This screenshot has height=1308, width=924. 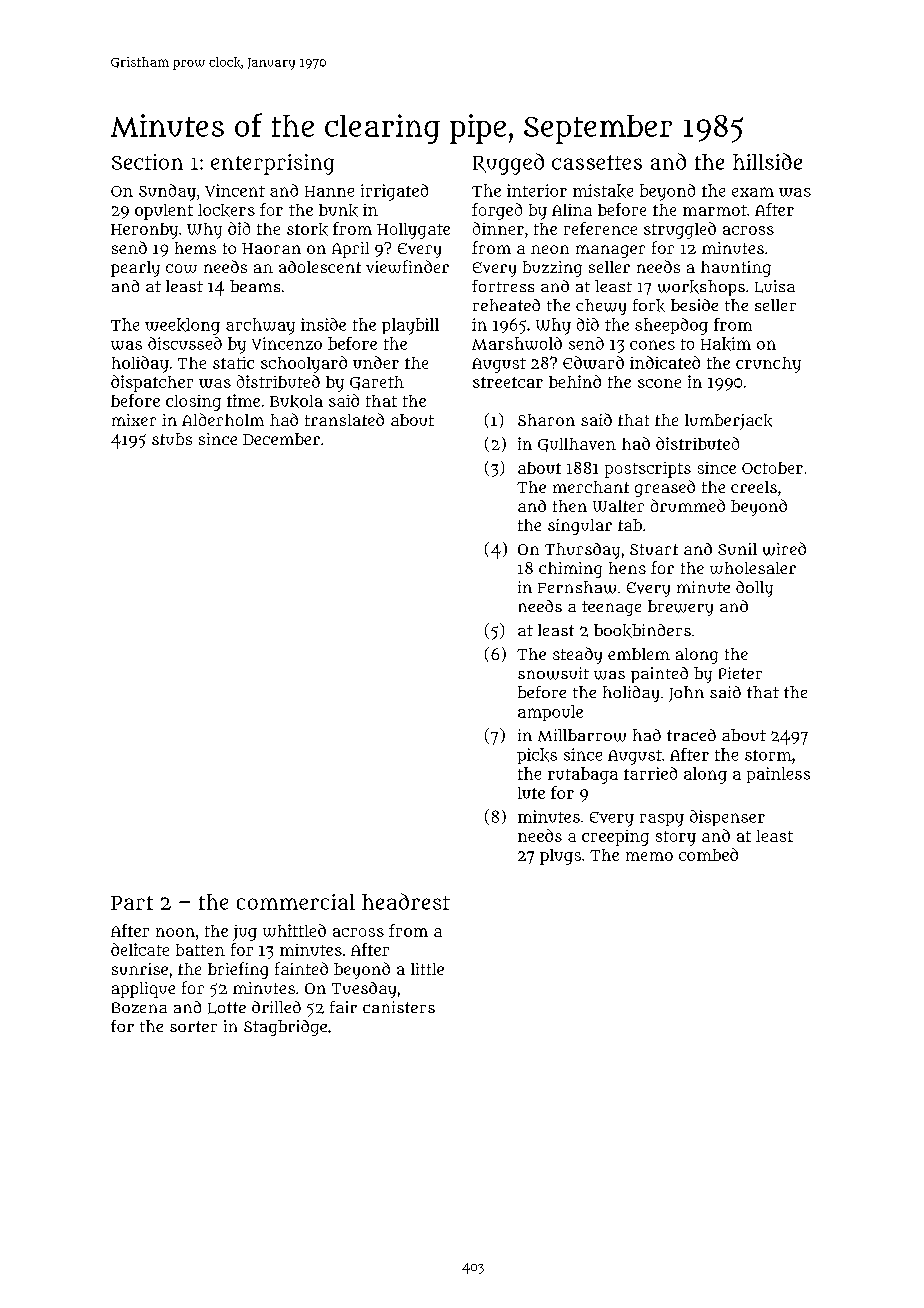 What do you see at coordinates (167, 192) in the screenshot?
I see `Sunday` at bounding box center [167, 192].
